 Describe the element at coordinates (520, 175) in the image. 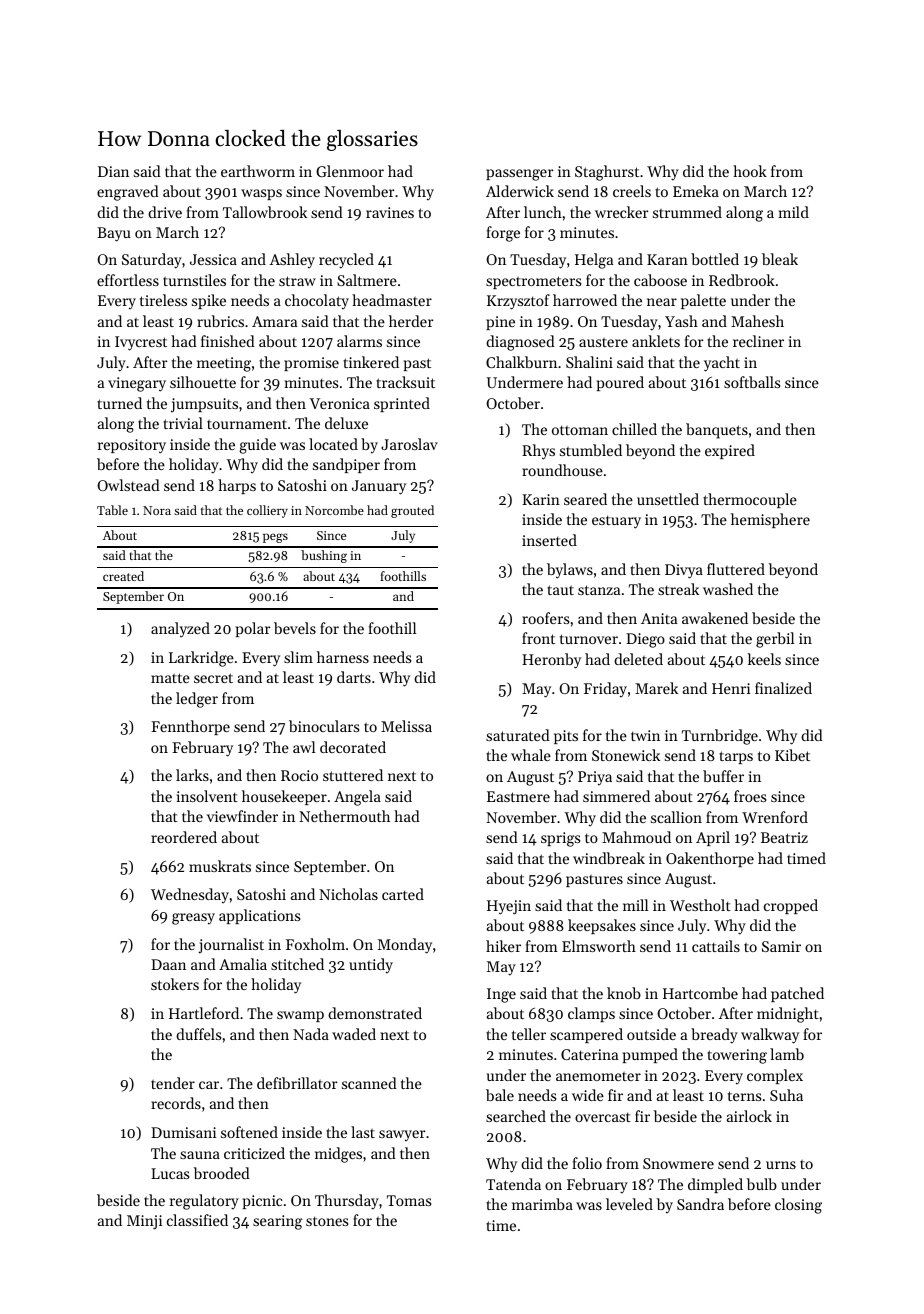

I see `passenger` at that location.
